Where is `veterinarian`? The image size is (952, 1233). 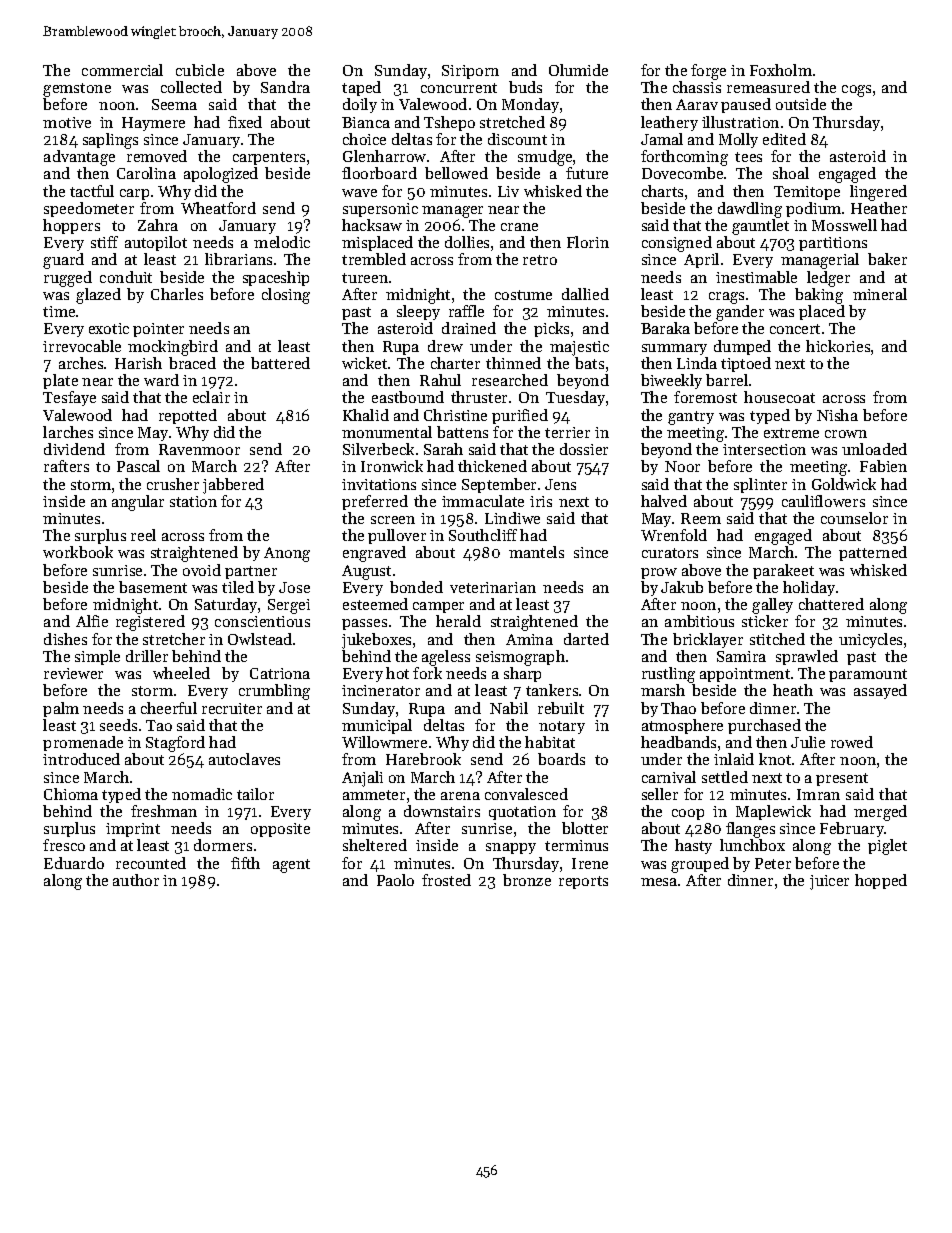
veterinarian is located at coordinates (493, 587).
